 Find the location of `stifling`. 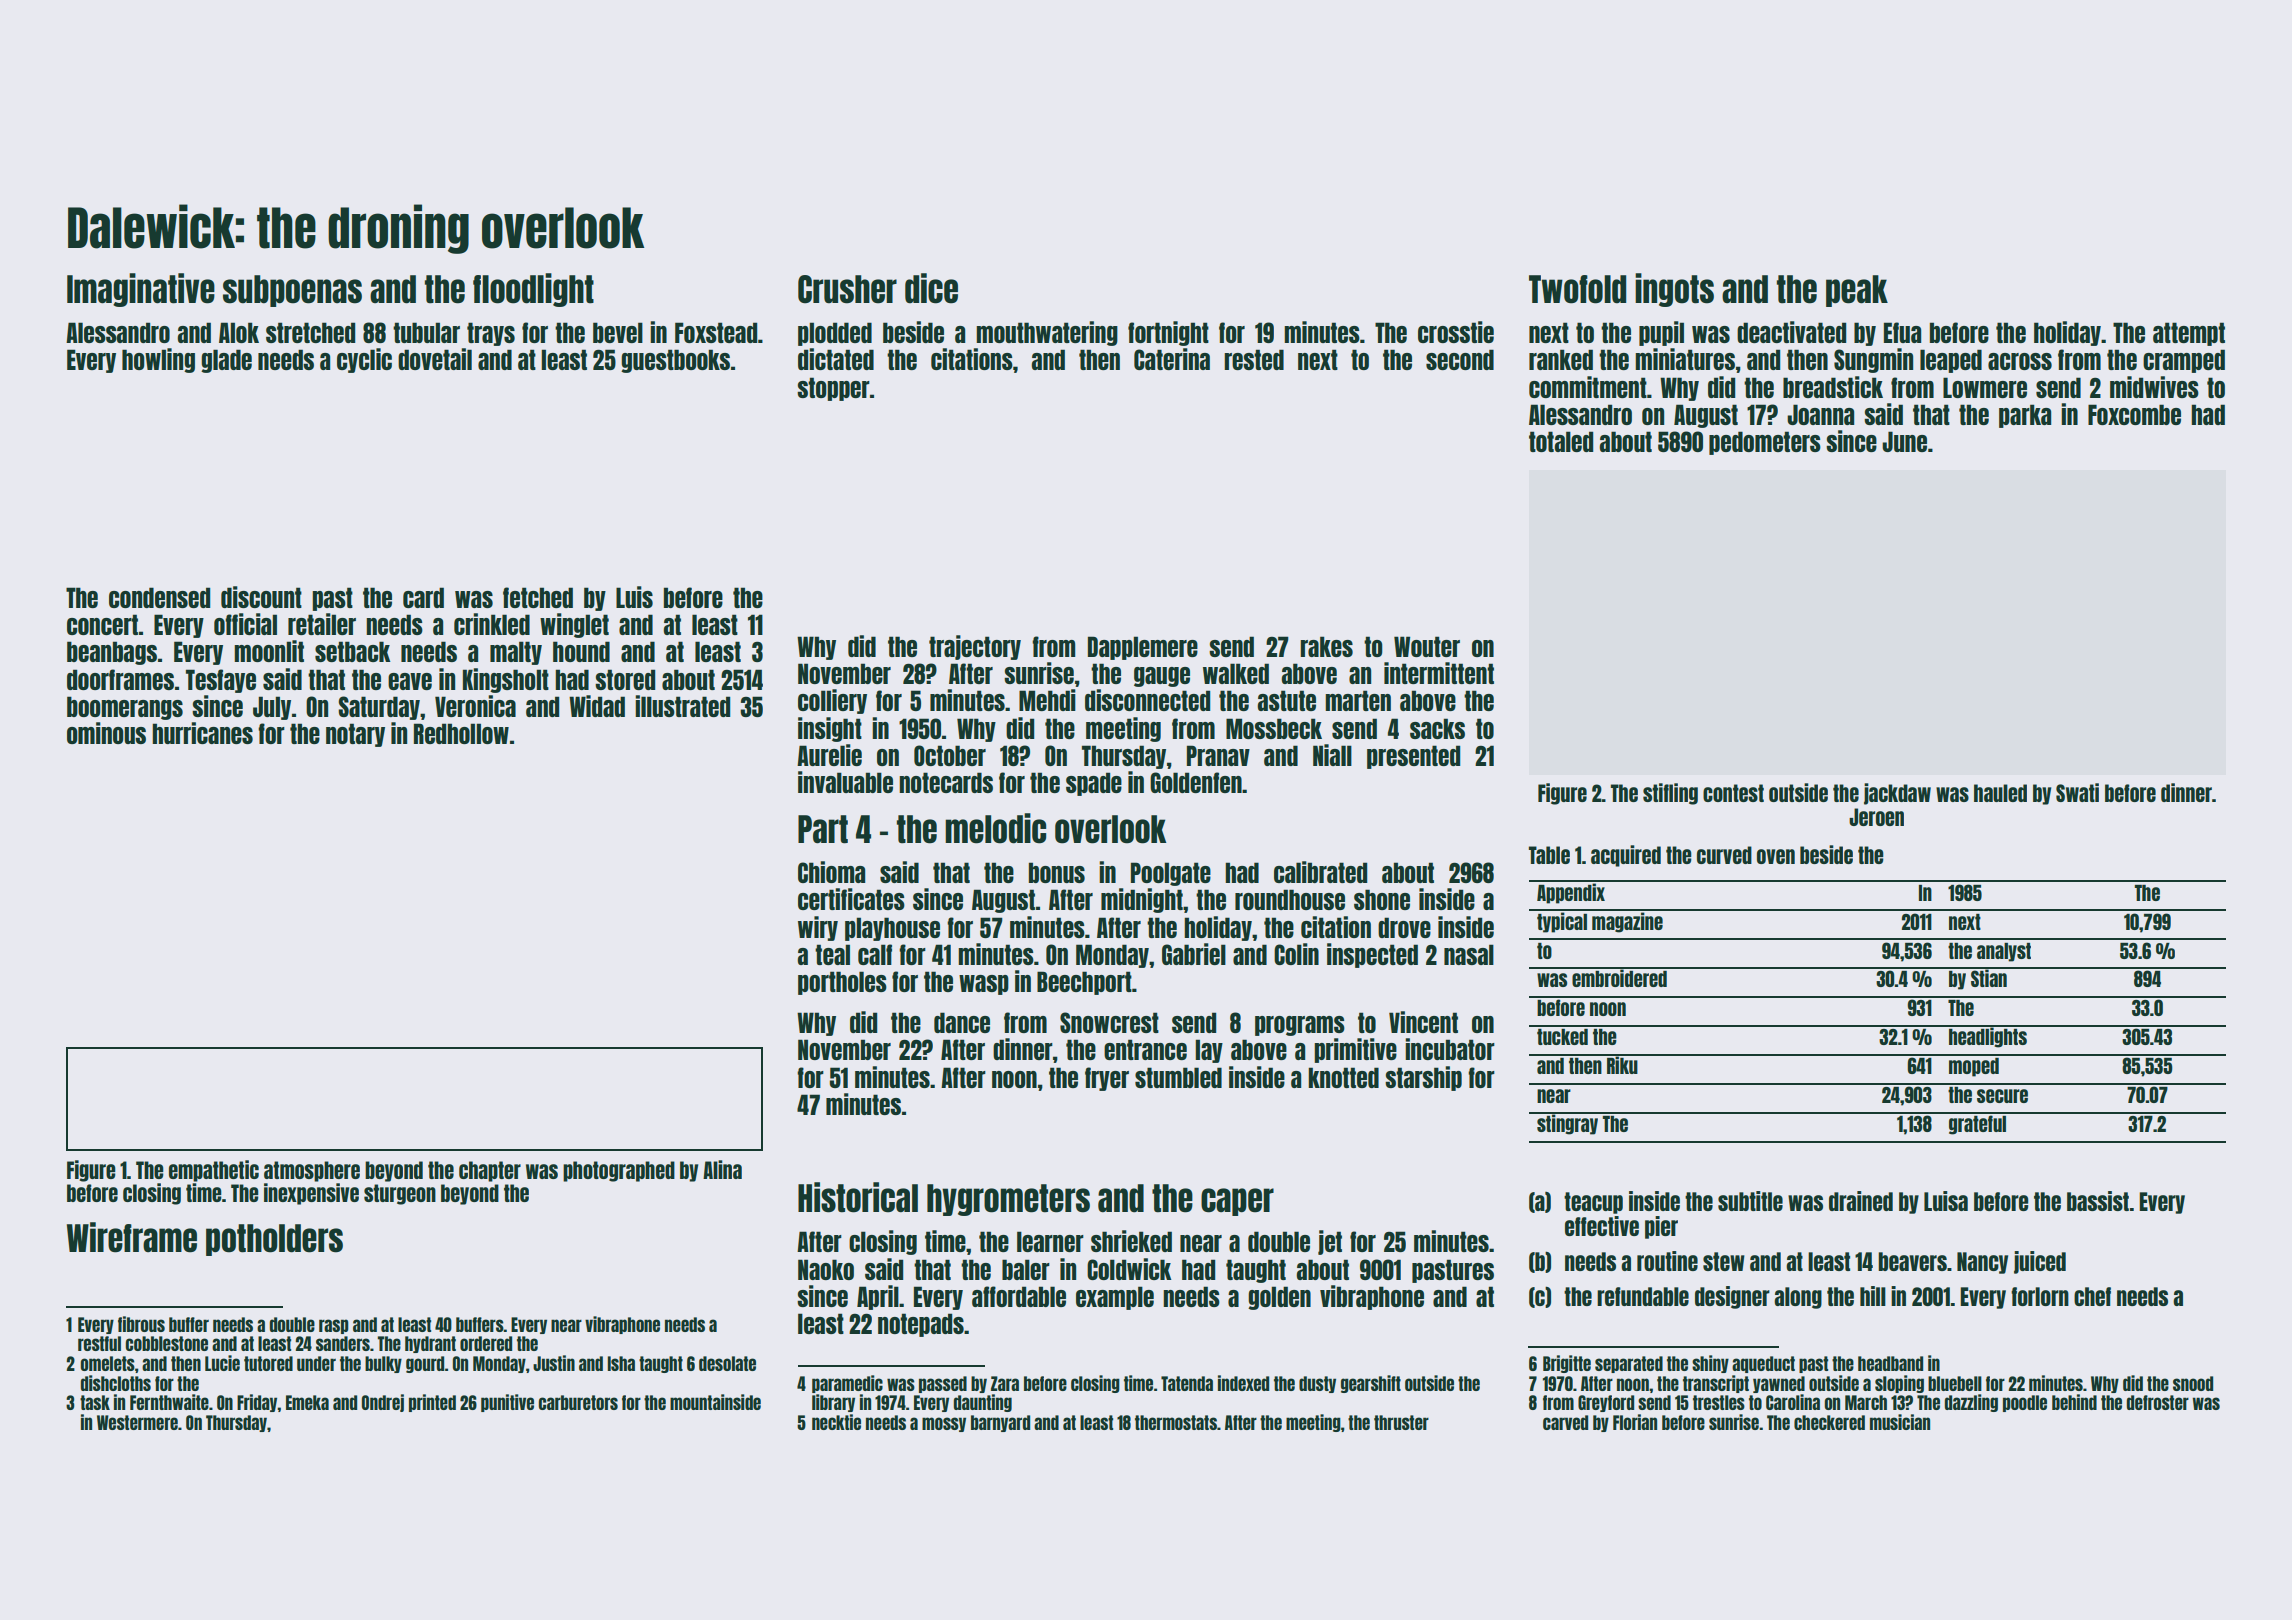

stifling is located at coordinates (1670, 794).
